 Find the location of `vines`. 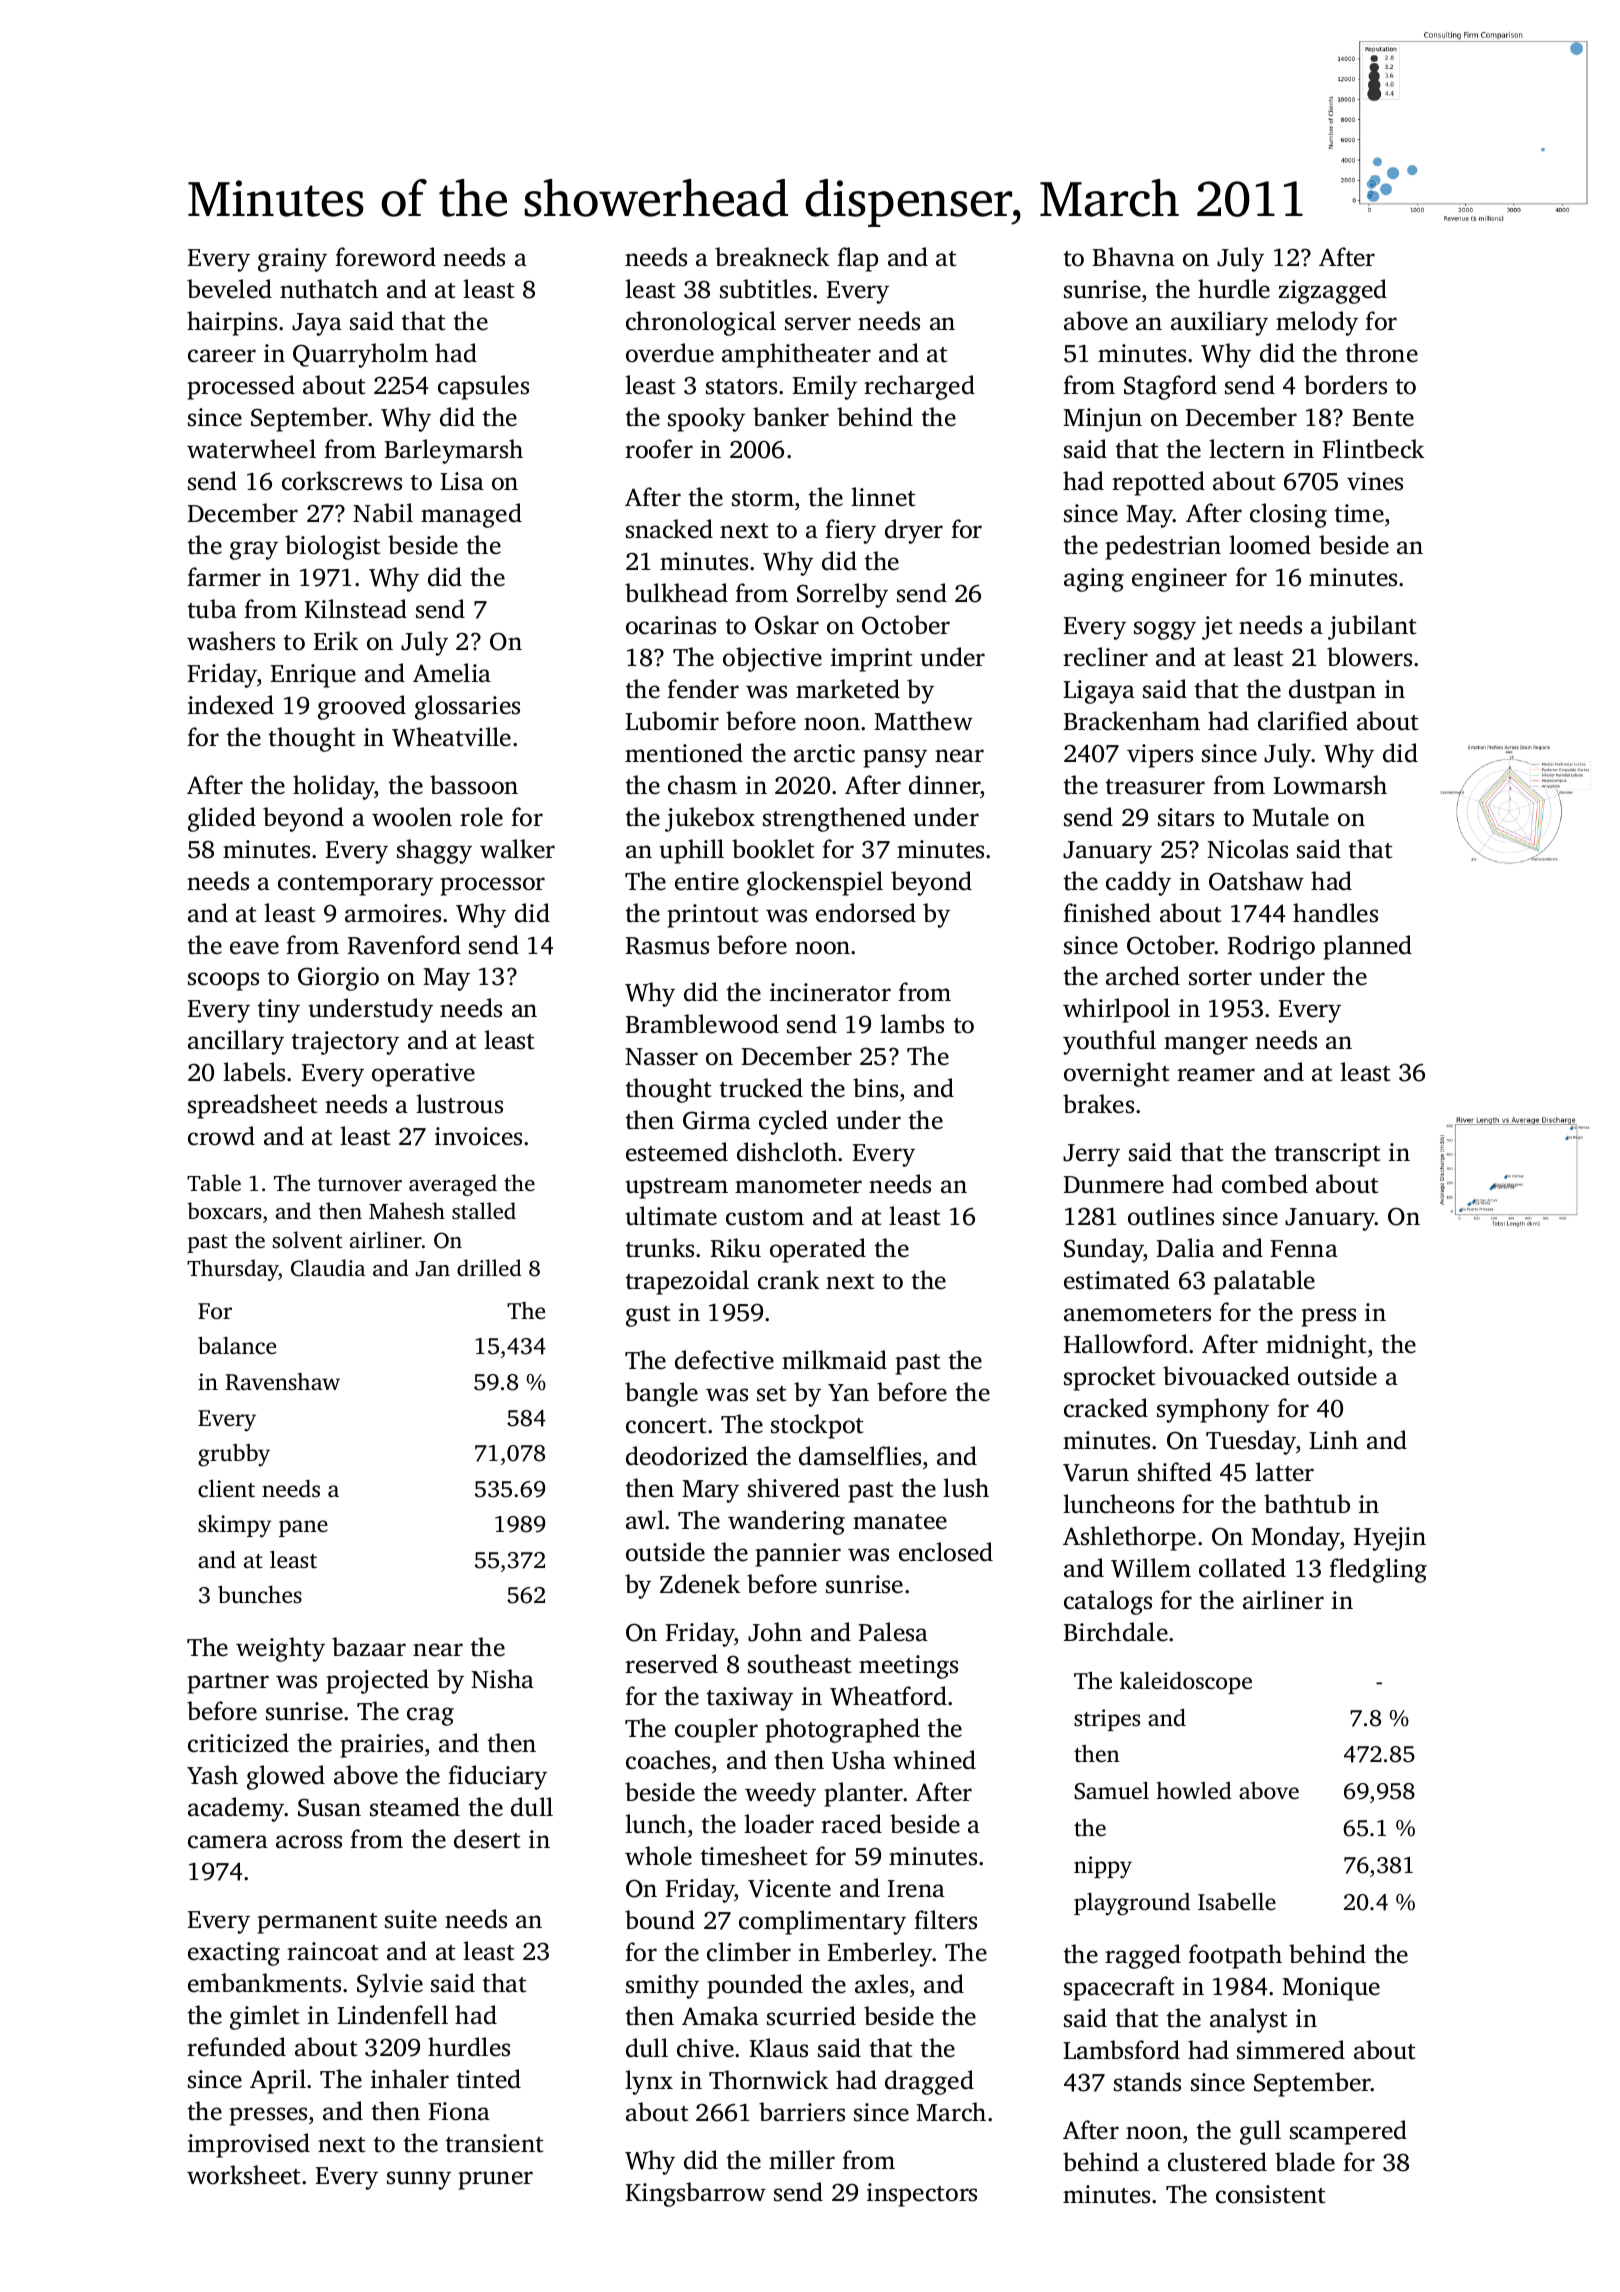

vines is located at coordinates (1375, 481).
